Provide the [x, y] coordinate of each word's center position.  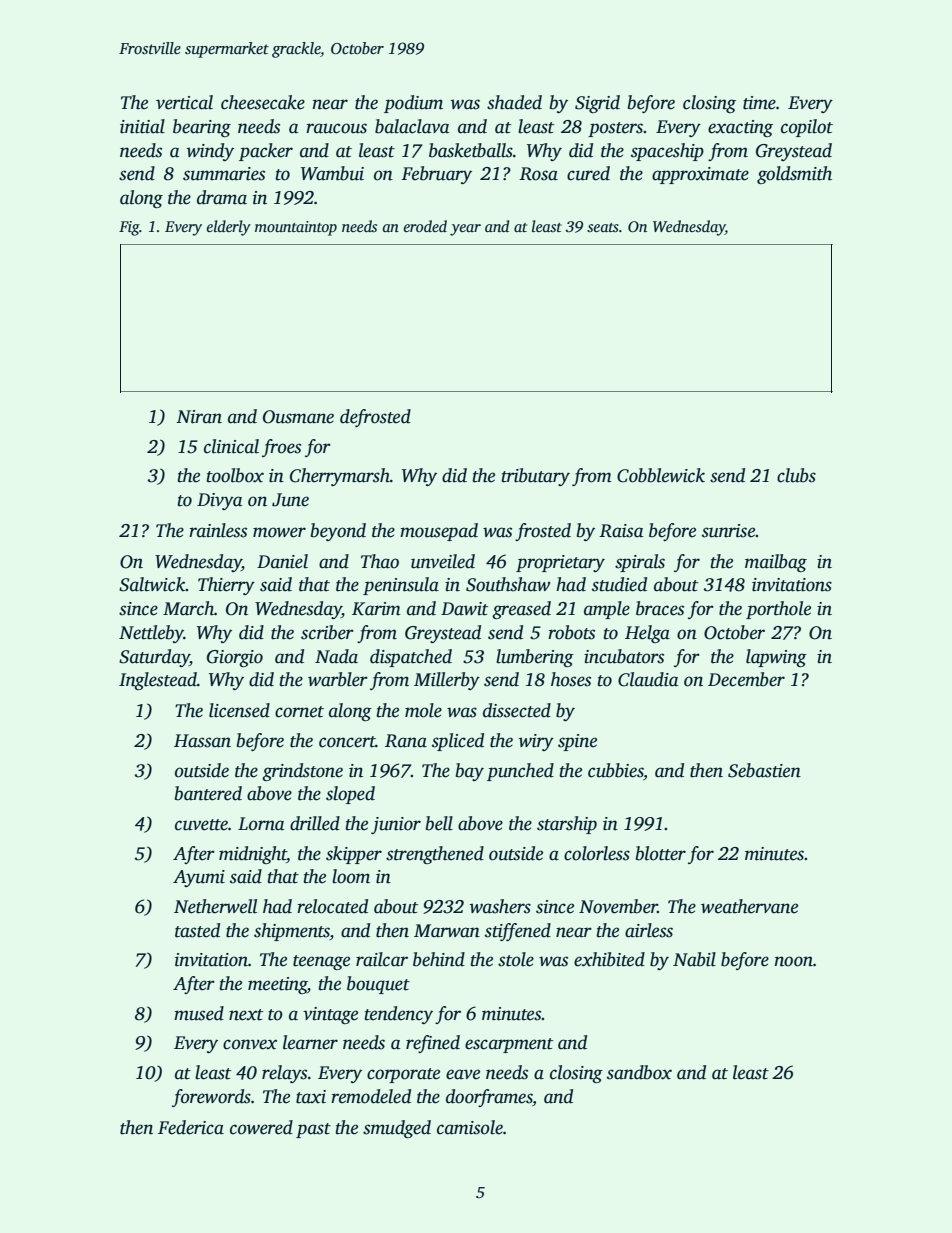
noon [793, 961]
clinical [231, 446]
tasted [197, 930]
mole [423, 710]
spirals [640, 563]
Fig [129, 228]
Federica [191, 1127]
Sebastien [764, 770]
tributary [535, 477]
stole [516, 959]
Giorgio [235, 658]
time [759, 103]
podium [413, 104]
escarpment [509, 1045]
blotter [660, 853]
